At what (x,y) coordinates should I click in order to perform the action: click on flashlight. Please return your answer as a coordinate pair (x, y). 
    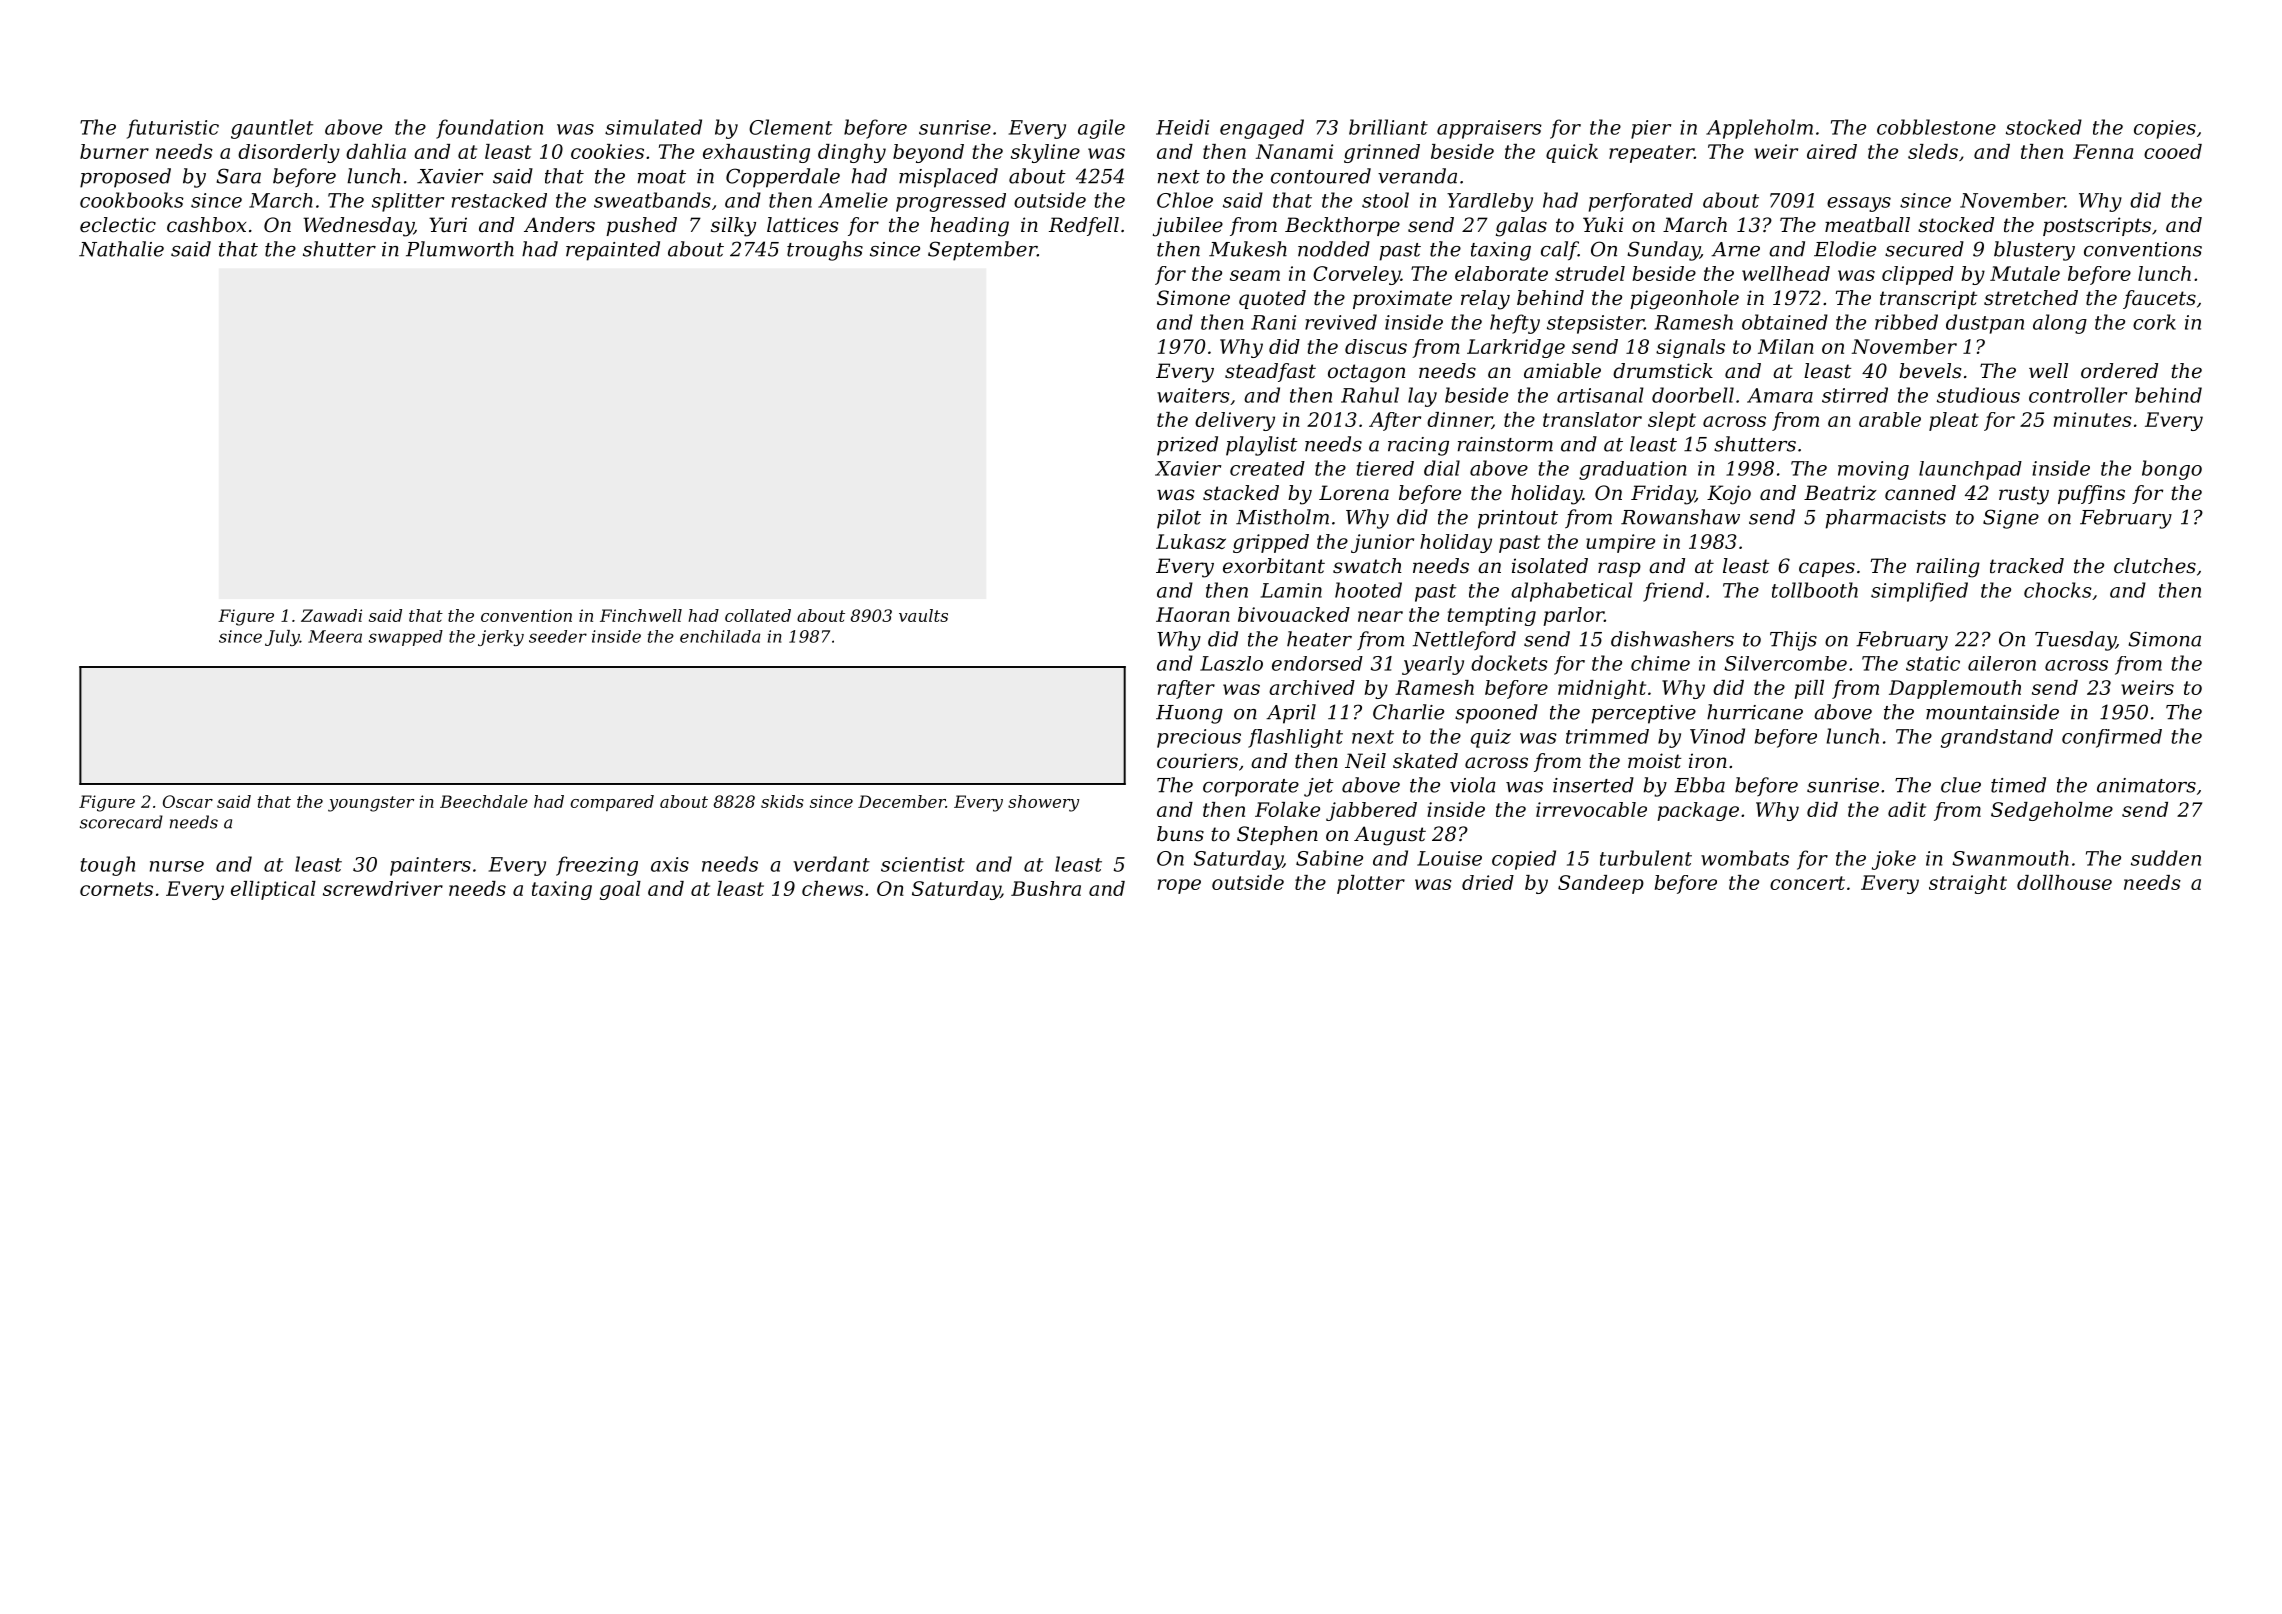
    Looking at the image, I should click on (1295, 738).
